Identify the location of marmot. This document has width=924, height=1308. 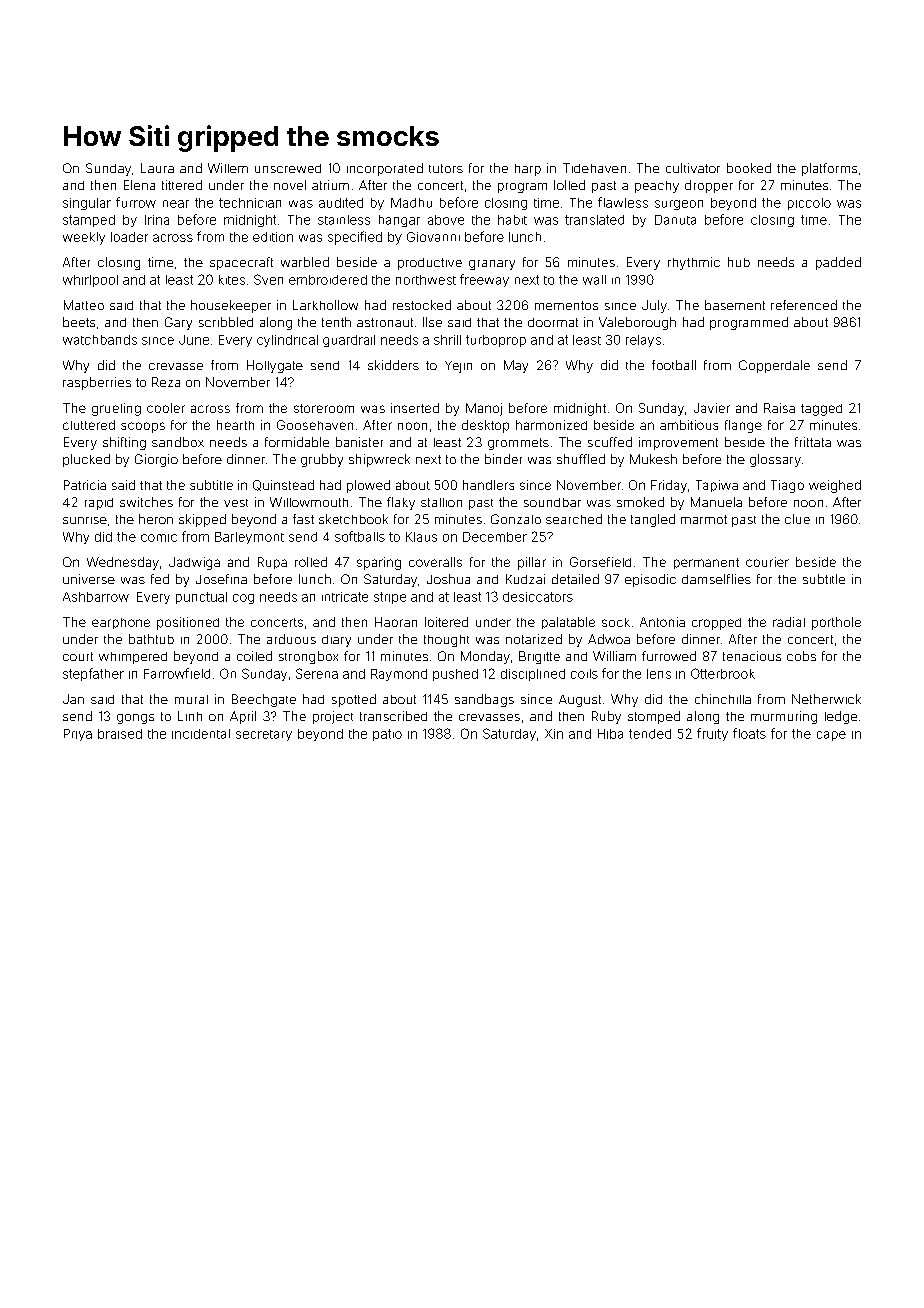
(704, 519).
